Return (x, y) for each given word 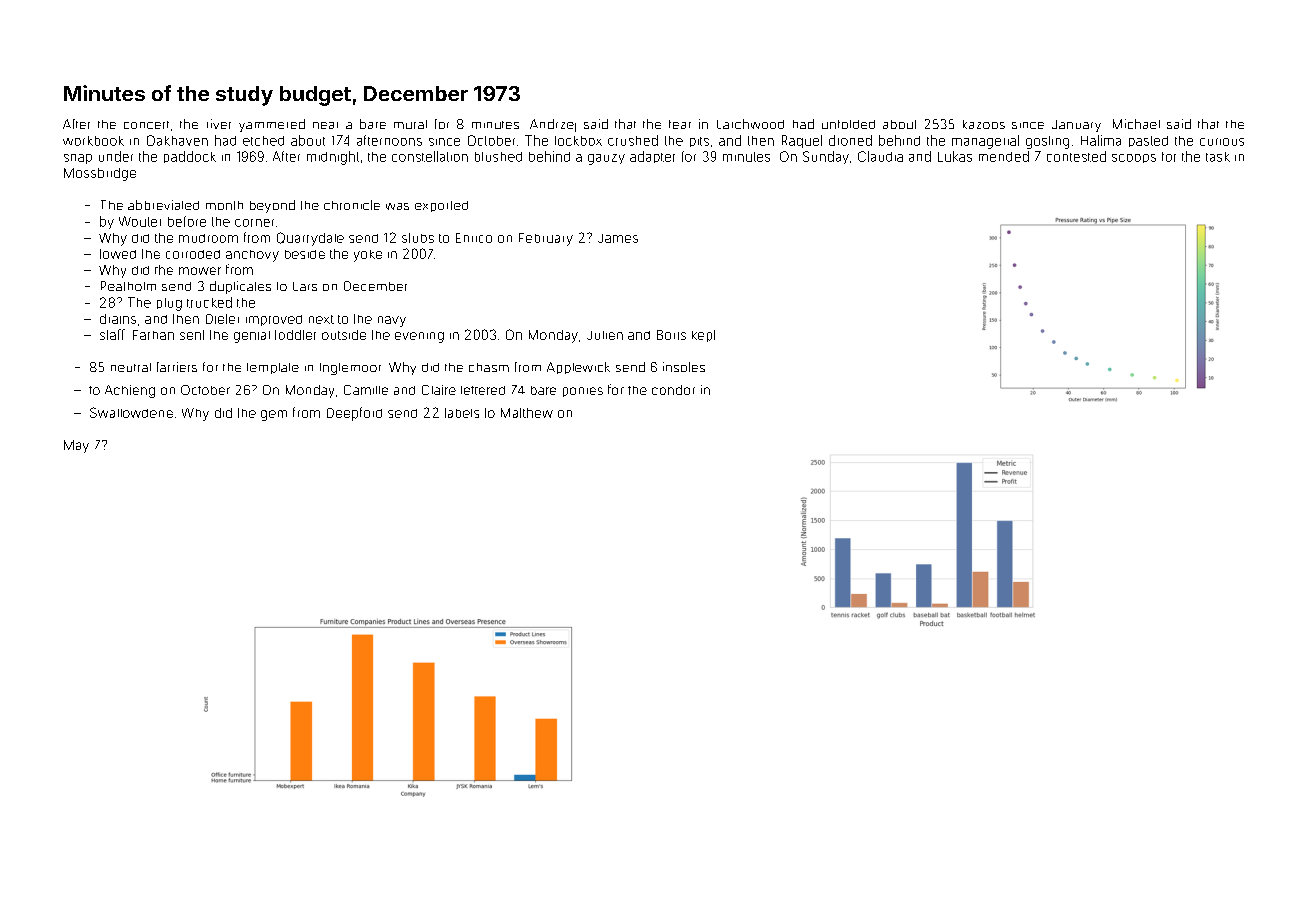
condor (673, 390)
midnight (333, 158)
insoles (684, 367)
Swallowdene (131, 412)
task (1218, 157)
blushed (498, 157)
